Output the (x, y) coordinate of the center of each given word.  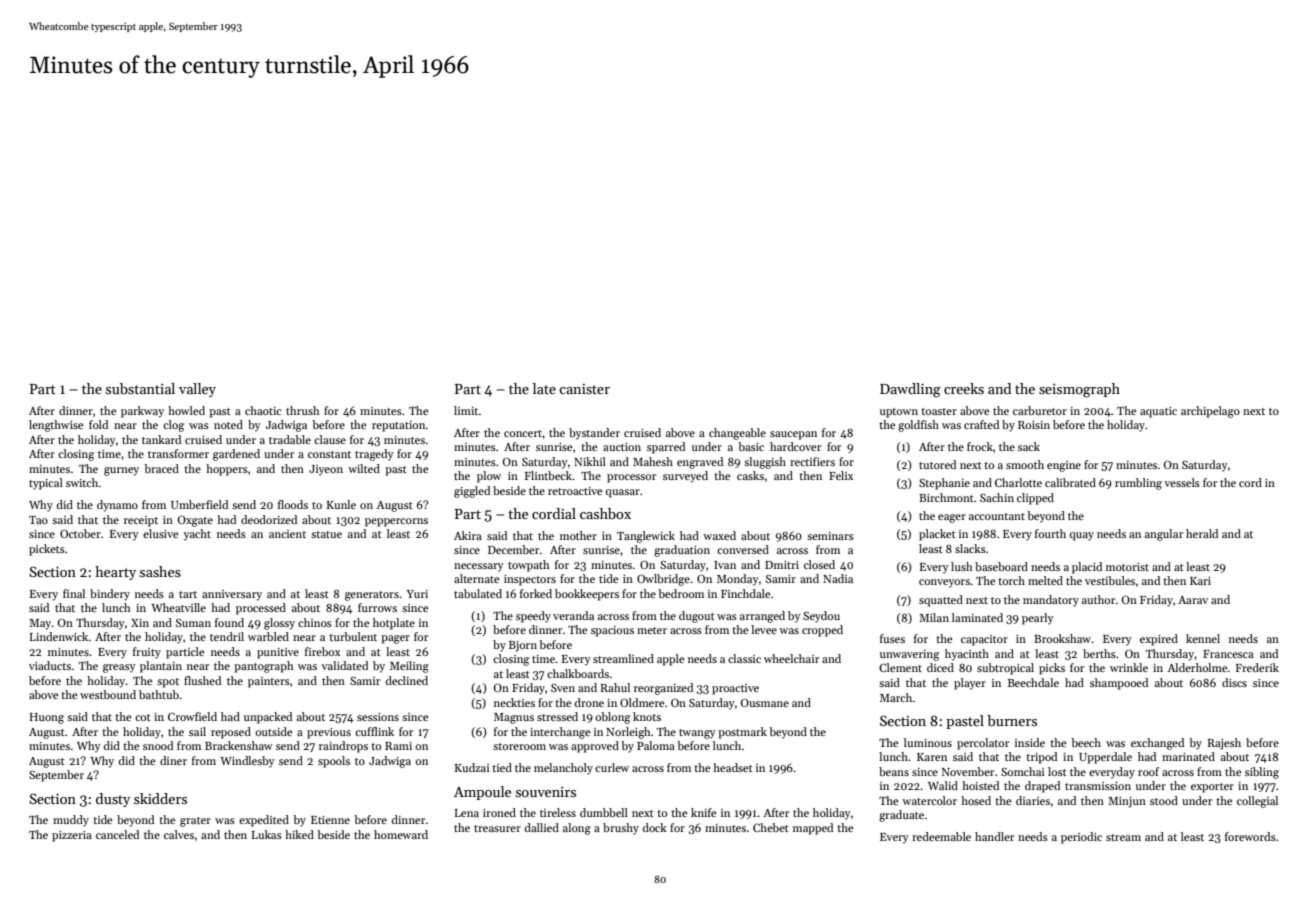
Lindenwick (59, 636)
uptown (899, 413)
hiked (299, 834)
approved (595, 747)
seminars (830, 536)
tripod (1041, 758)
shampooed (1119, 684)
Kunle (341, 504)
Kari (1200, 581)
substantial (140, 388)
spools (334, 762)
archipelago (1210, 412)
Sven (563, 688)
